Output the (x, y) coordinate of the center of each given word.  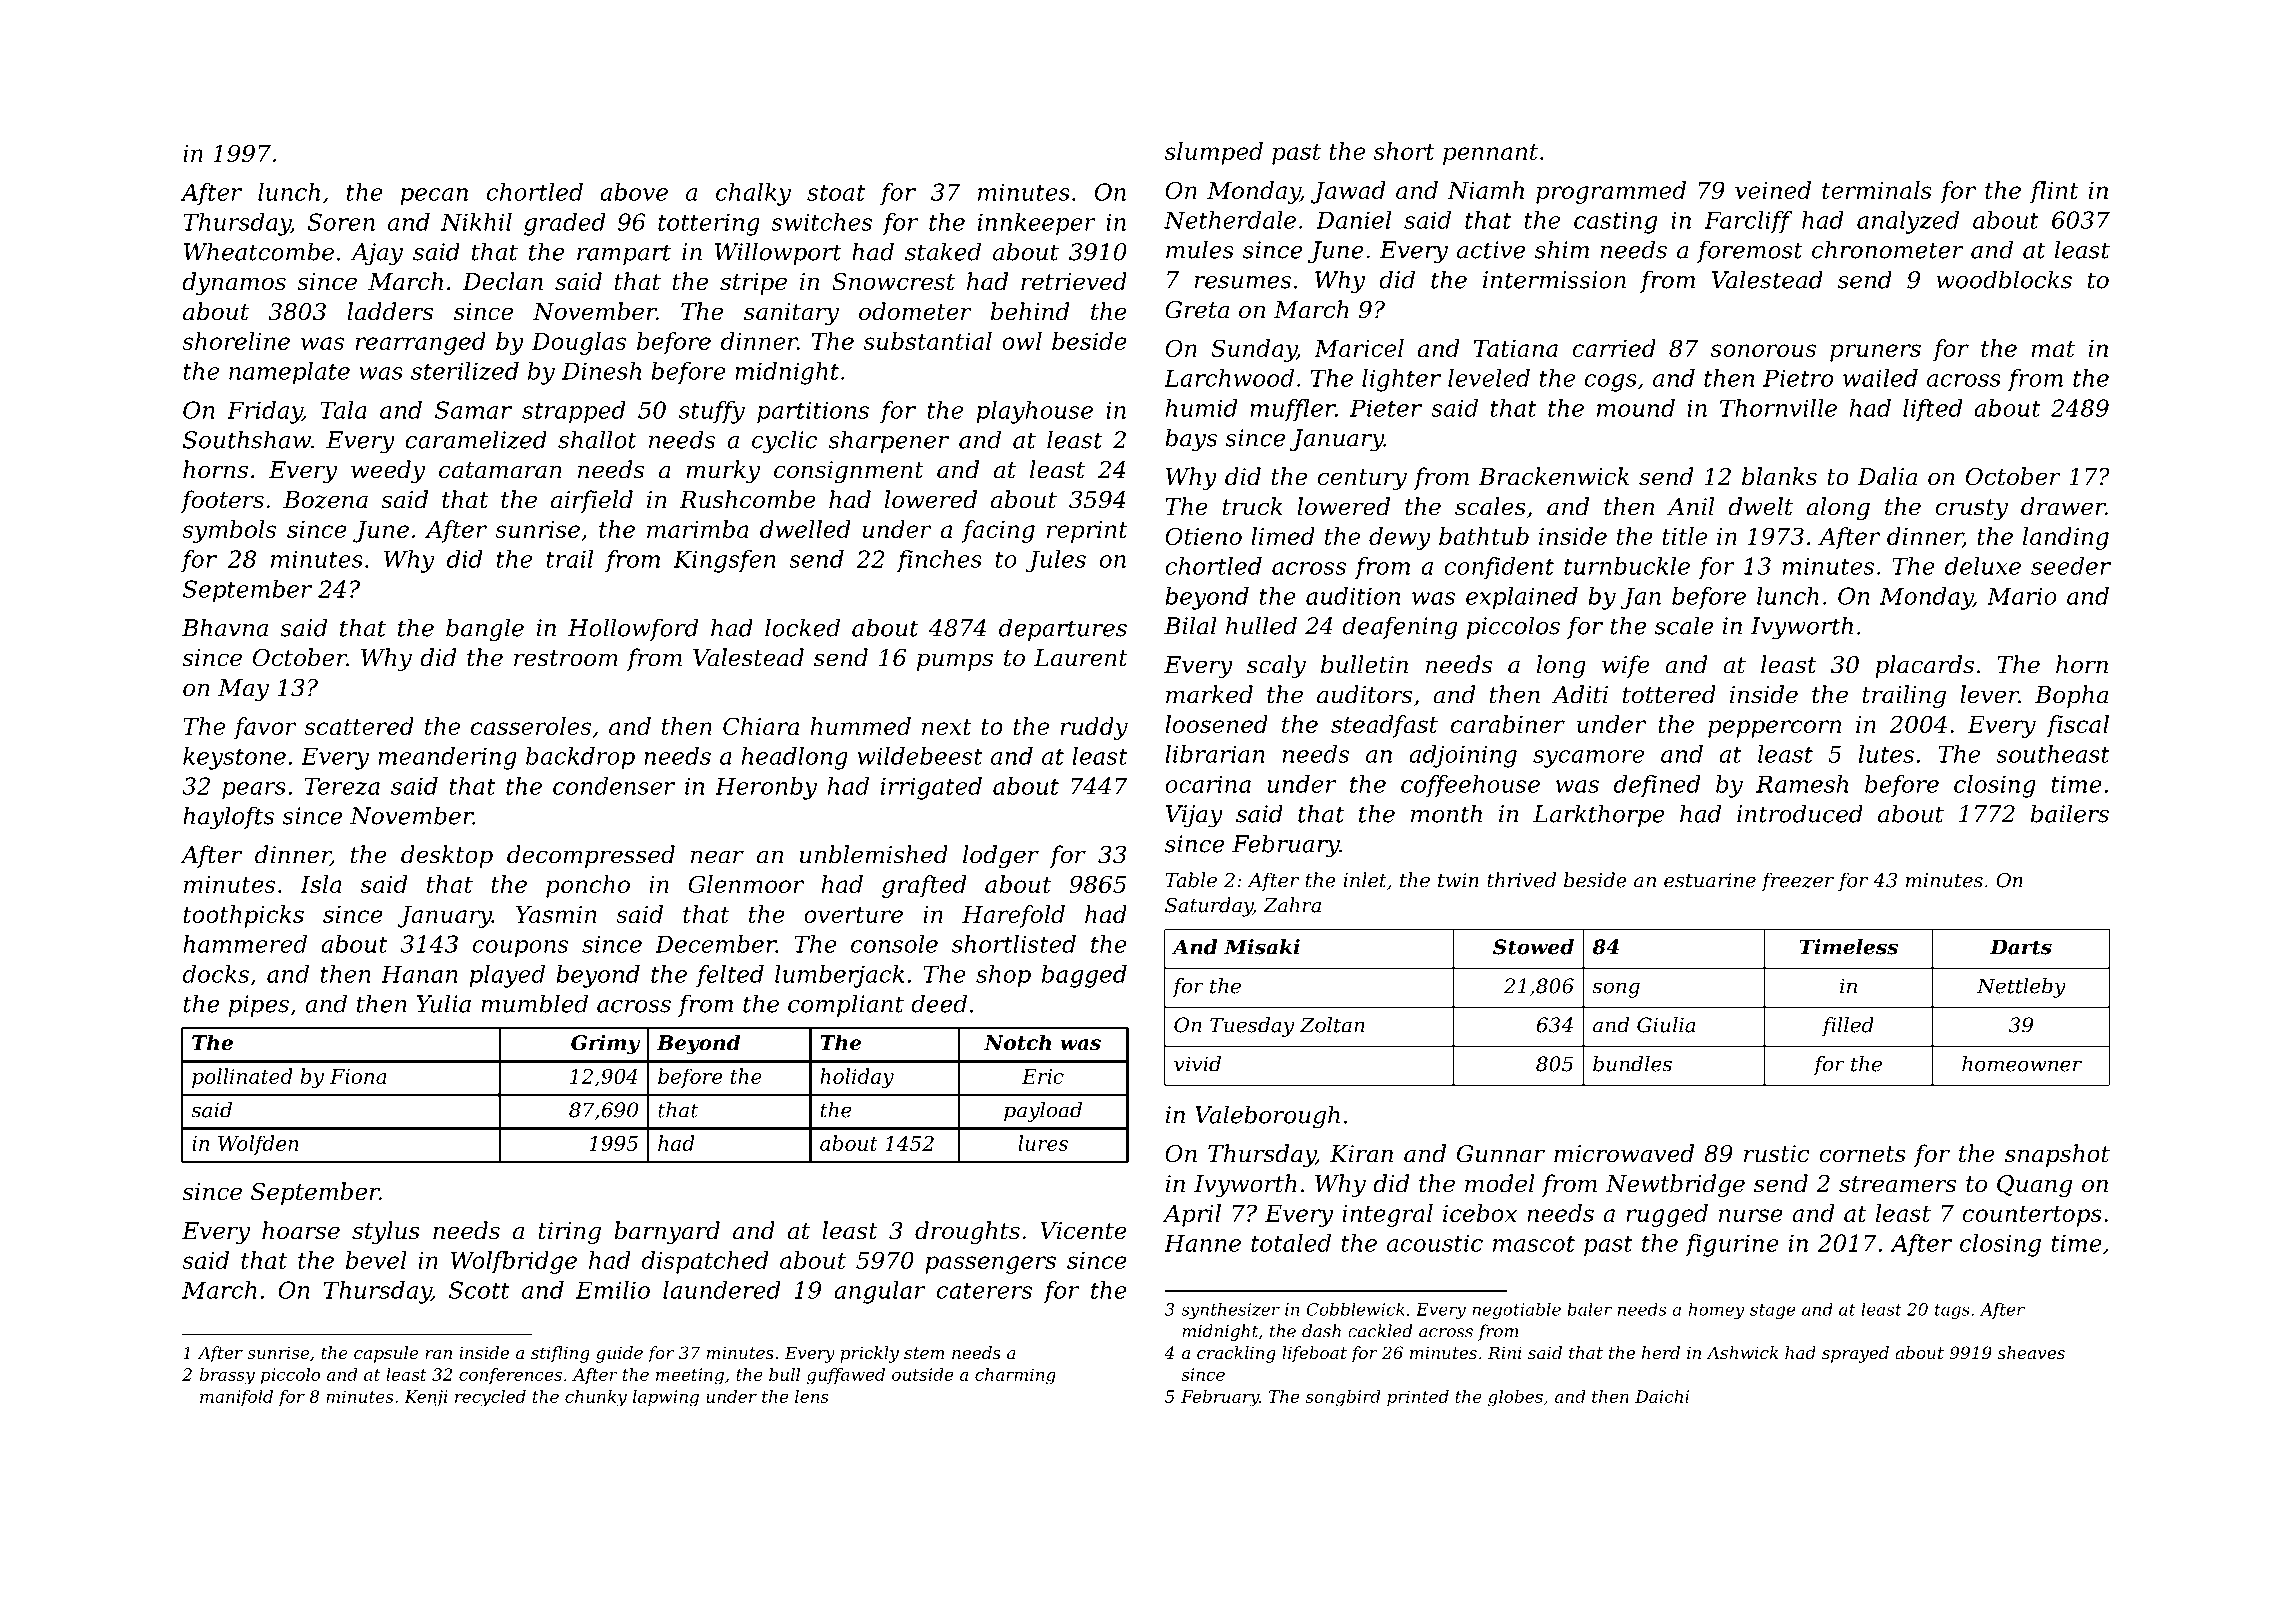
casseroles (531, 726)
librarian (1215, 754)
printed (1418, 1398)
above (634, 192)
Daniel (1353, 220)
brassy (227, 1376)
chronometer (1888, 249)
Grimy (605, 1045)
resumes (1243, 282)
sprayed (1855, 1354)
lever (1989, 694)
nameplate (289, 373)
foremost (1750, 251)
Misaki (1262, 947)
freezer (1797, 881)
